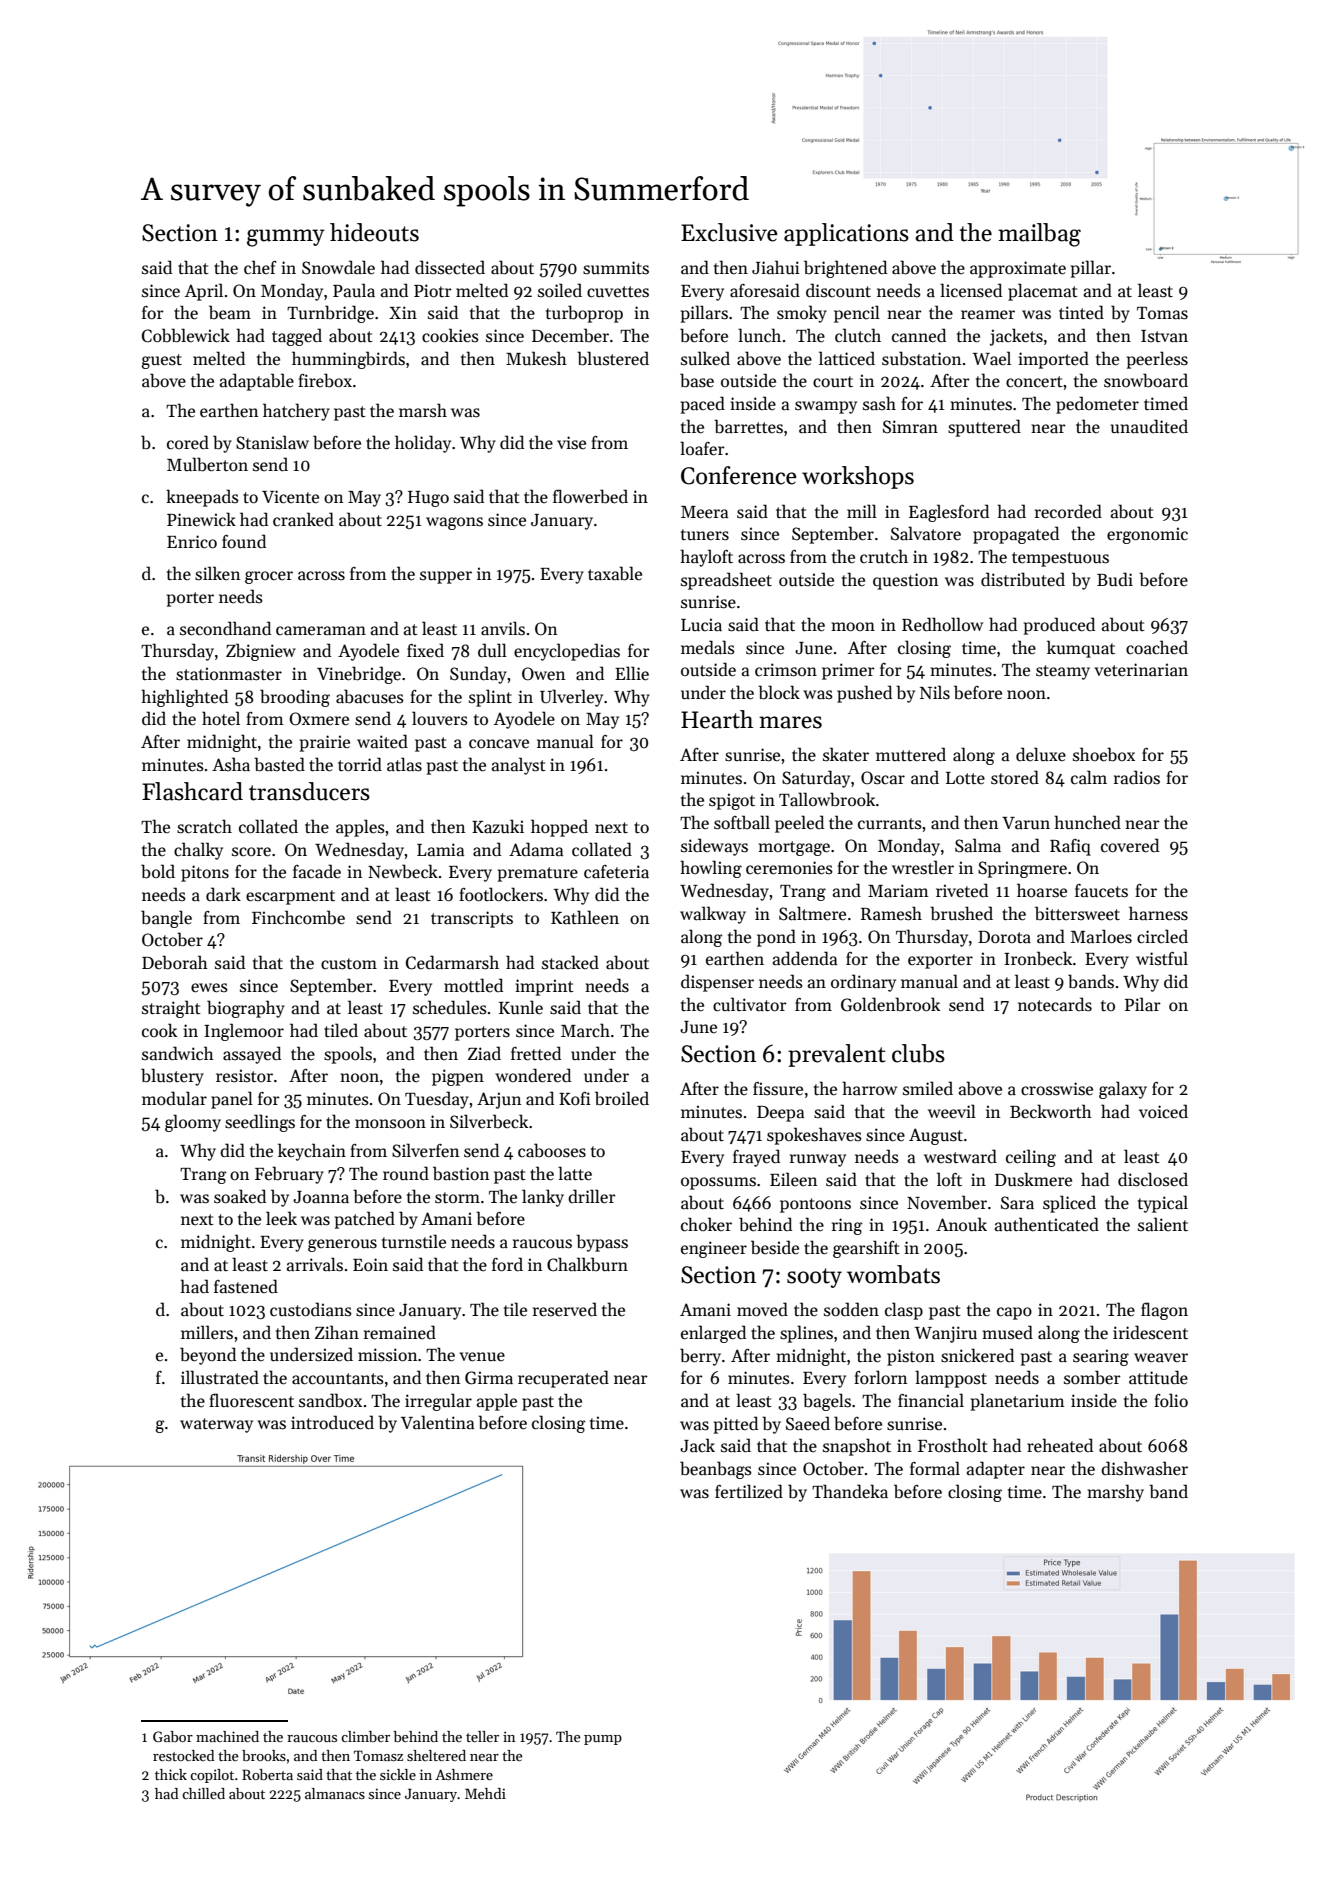  Describe the element at coordinates (188, 442) in the screenshot. I see `cored` at that location.
